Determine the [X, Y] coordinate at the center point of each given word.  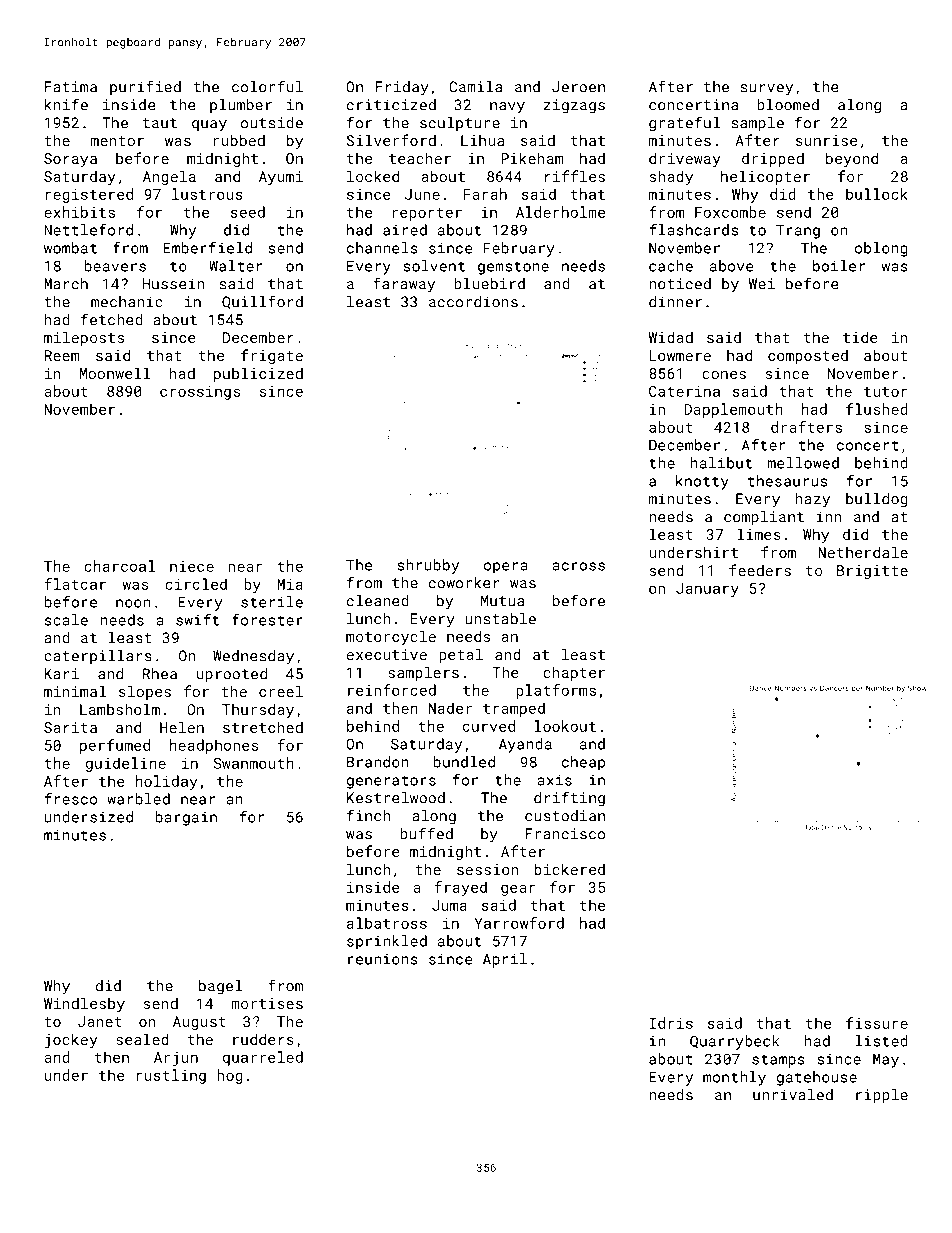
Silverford [391, 140]
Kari [62, 674]
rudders [263, 1039]
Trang [798, 231]
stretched [263, 727]
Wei [762, 284]
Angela [169, 177]
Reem [62, 355]
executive [387, 654]
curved [489, 726]
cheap [583, 763]
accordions [473, 302]
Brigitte [872, 572]
